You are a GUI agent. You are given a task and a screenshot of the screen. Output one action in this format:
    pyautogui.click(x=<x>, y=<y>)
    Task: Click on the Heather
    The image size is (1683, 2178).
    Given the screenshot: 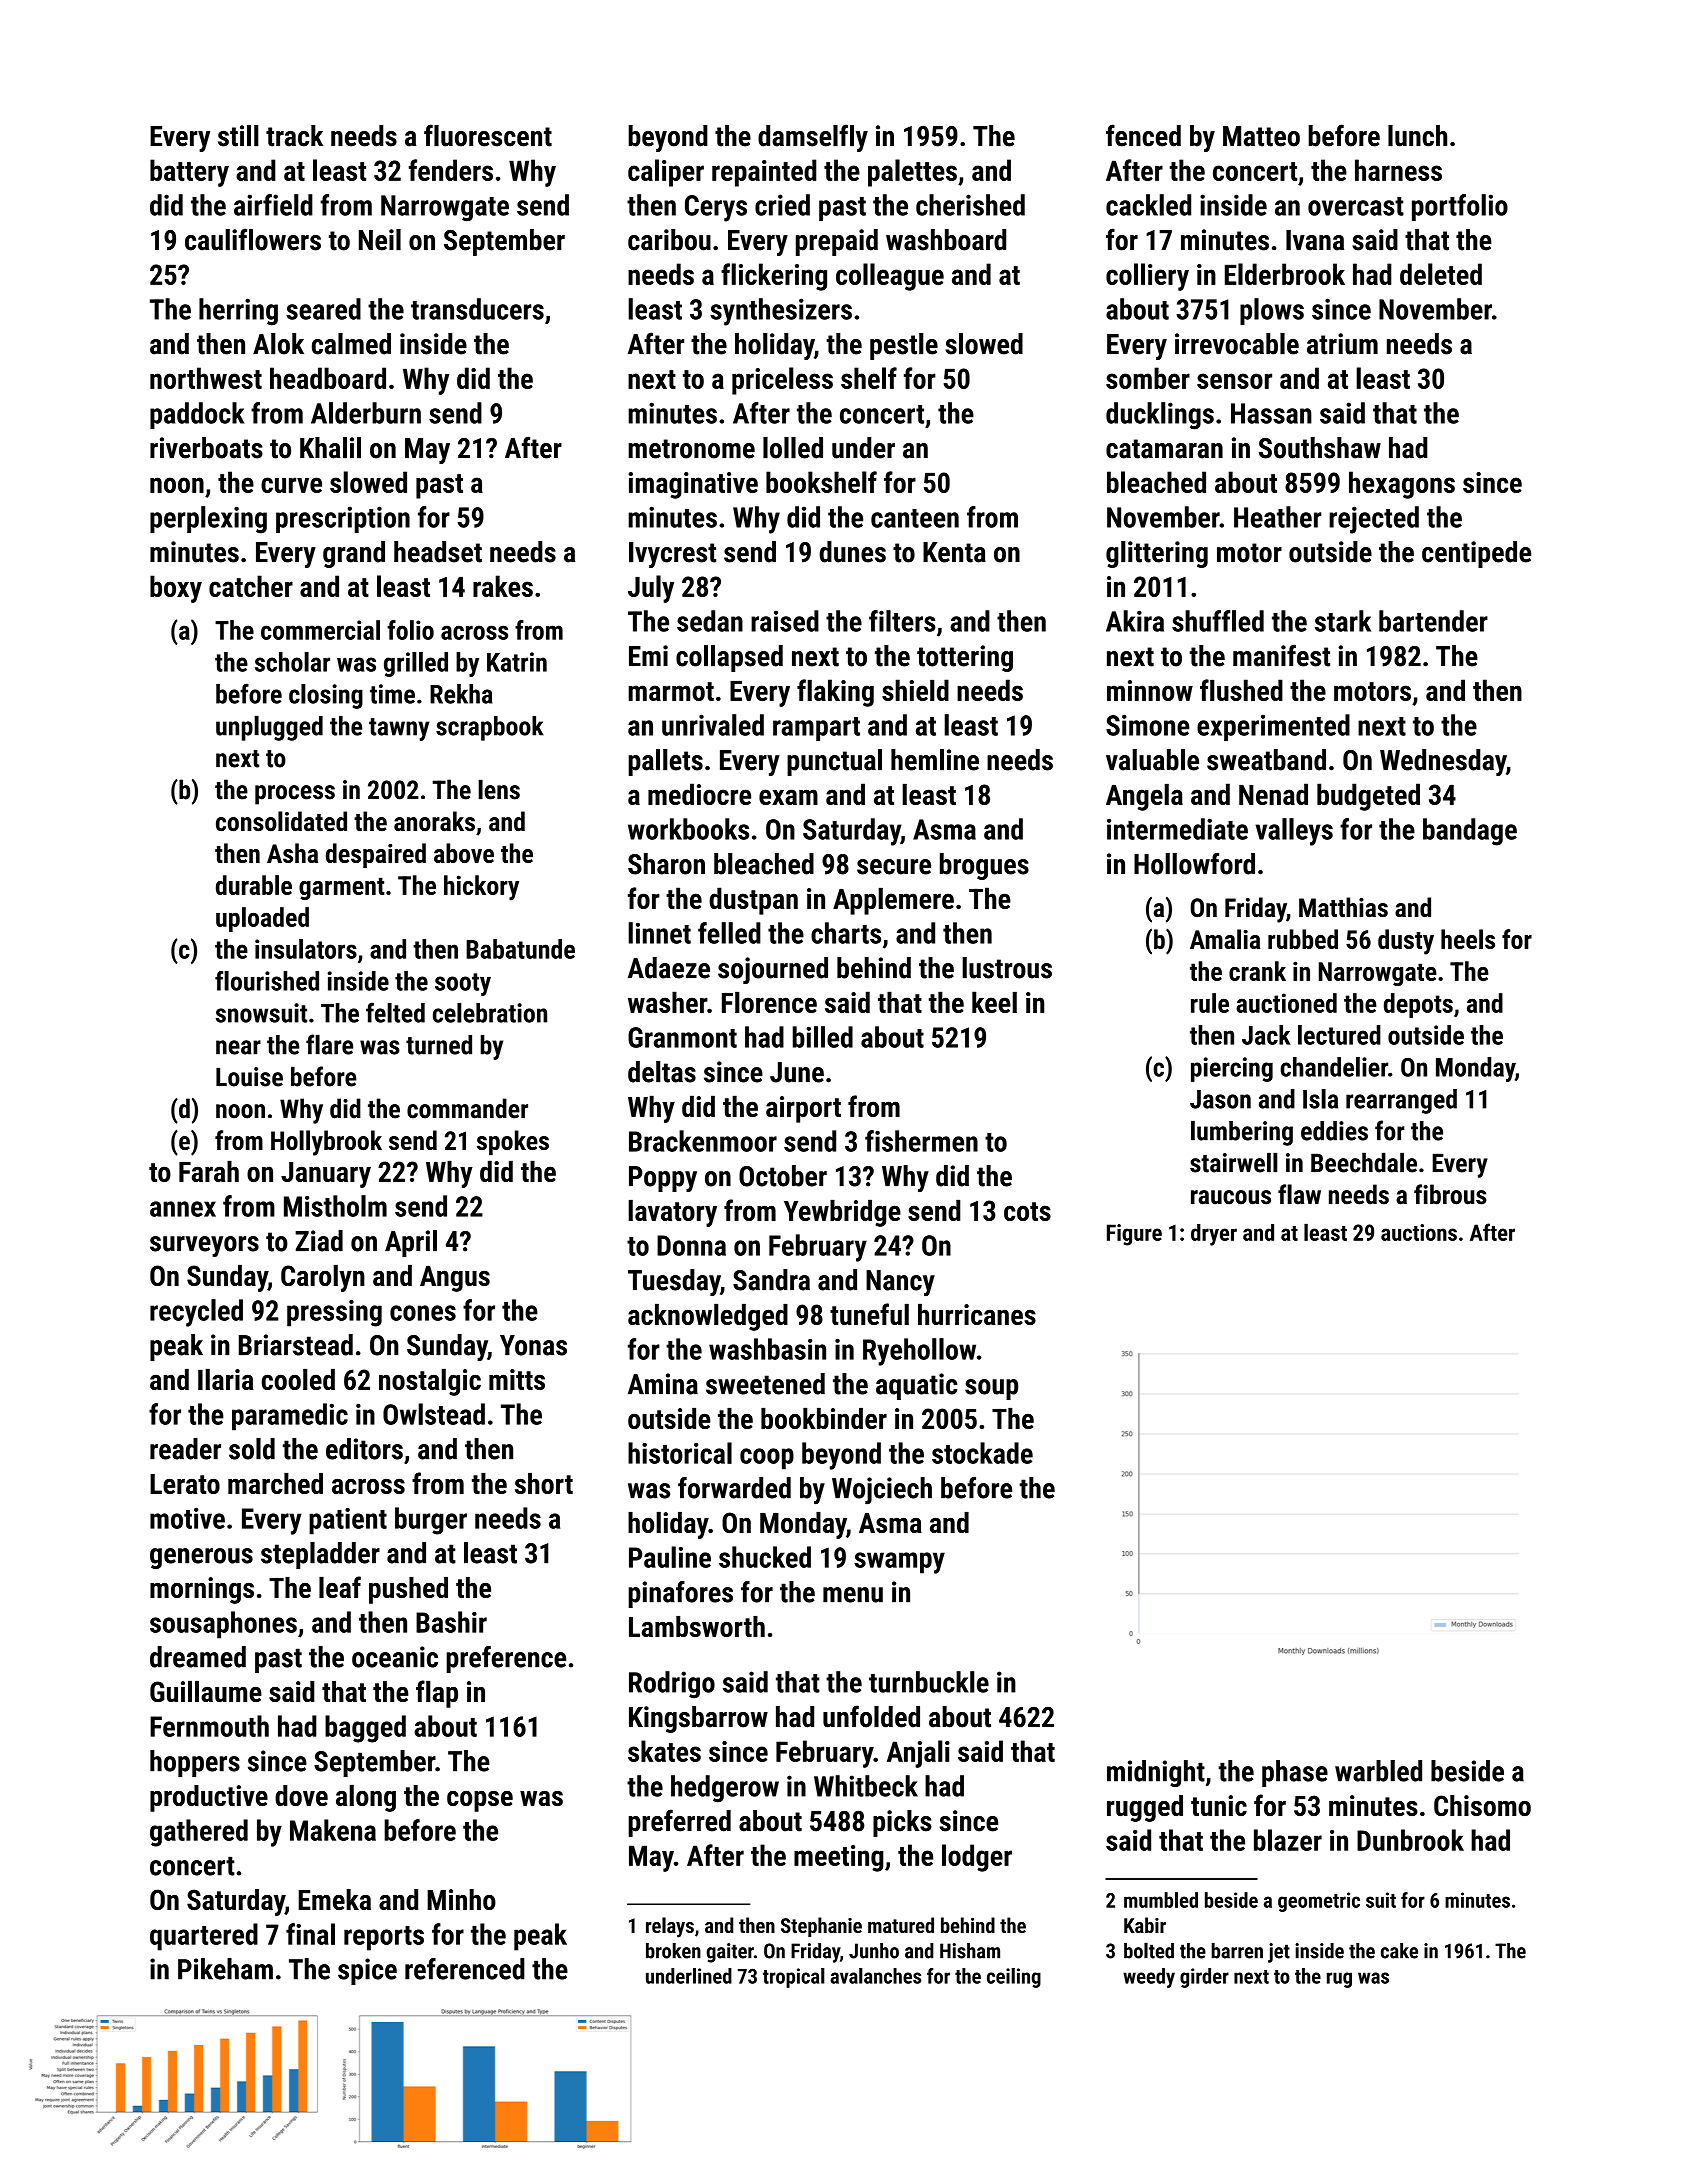 What is the action you would take?
    pyautogui.click(x=1278, y=517)
